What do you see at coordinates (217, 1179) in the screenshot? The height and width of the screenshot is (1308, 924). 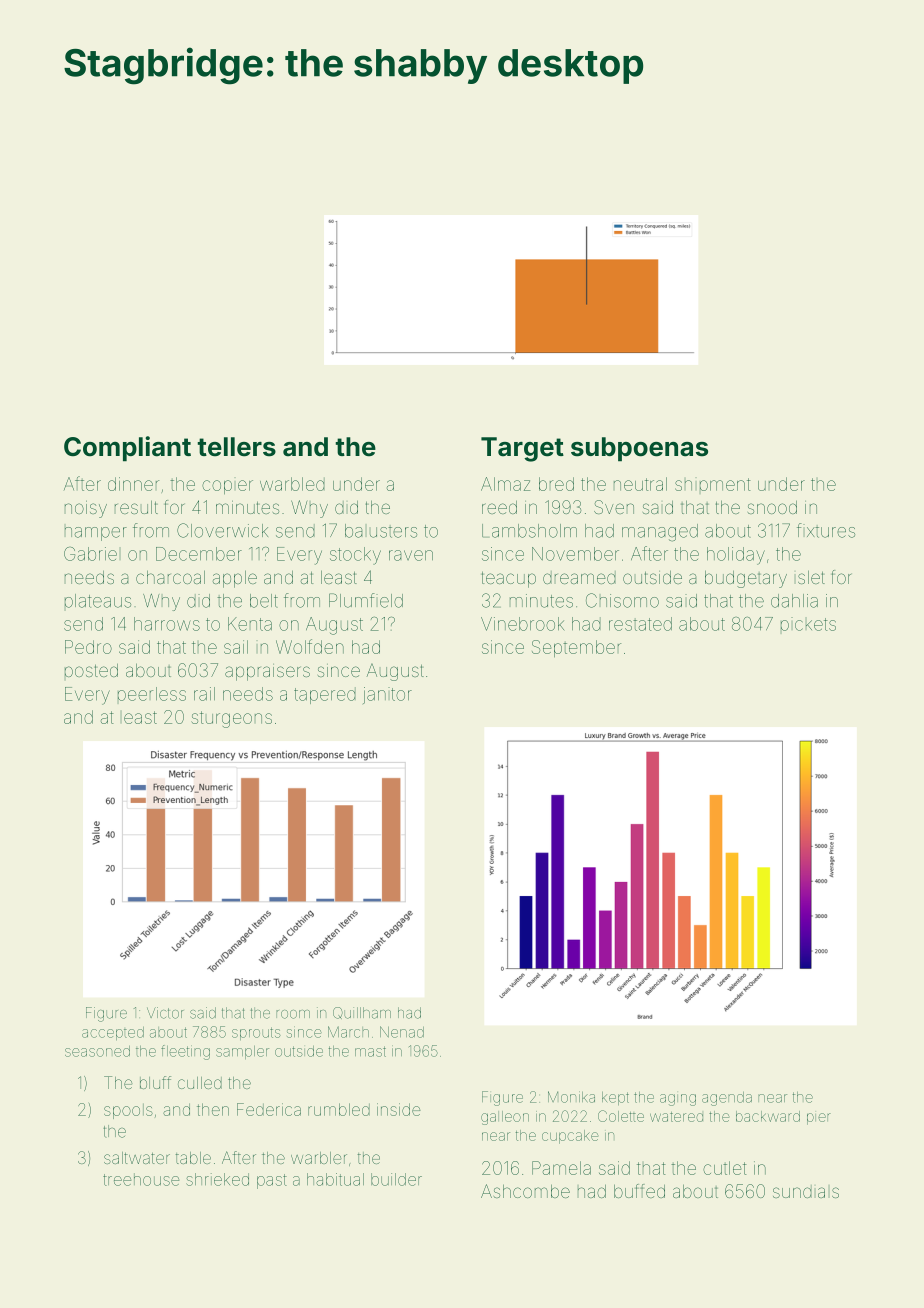 I see `shrieked` at bounding box center [217, 1179].
